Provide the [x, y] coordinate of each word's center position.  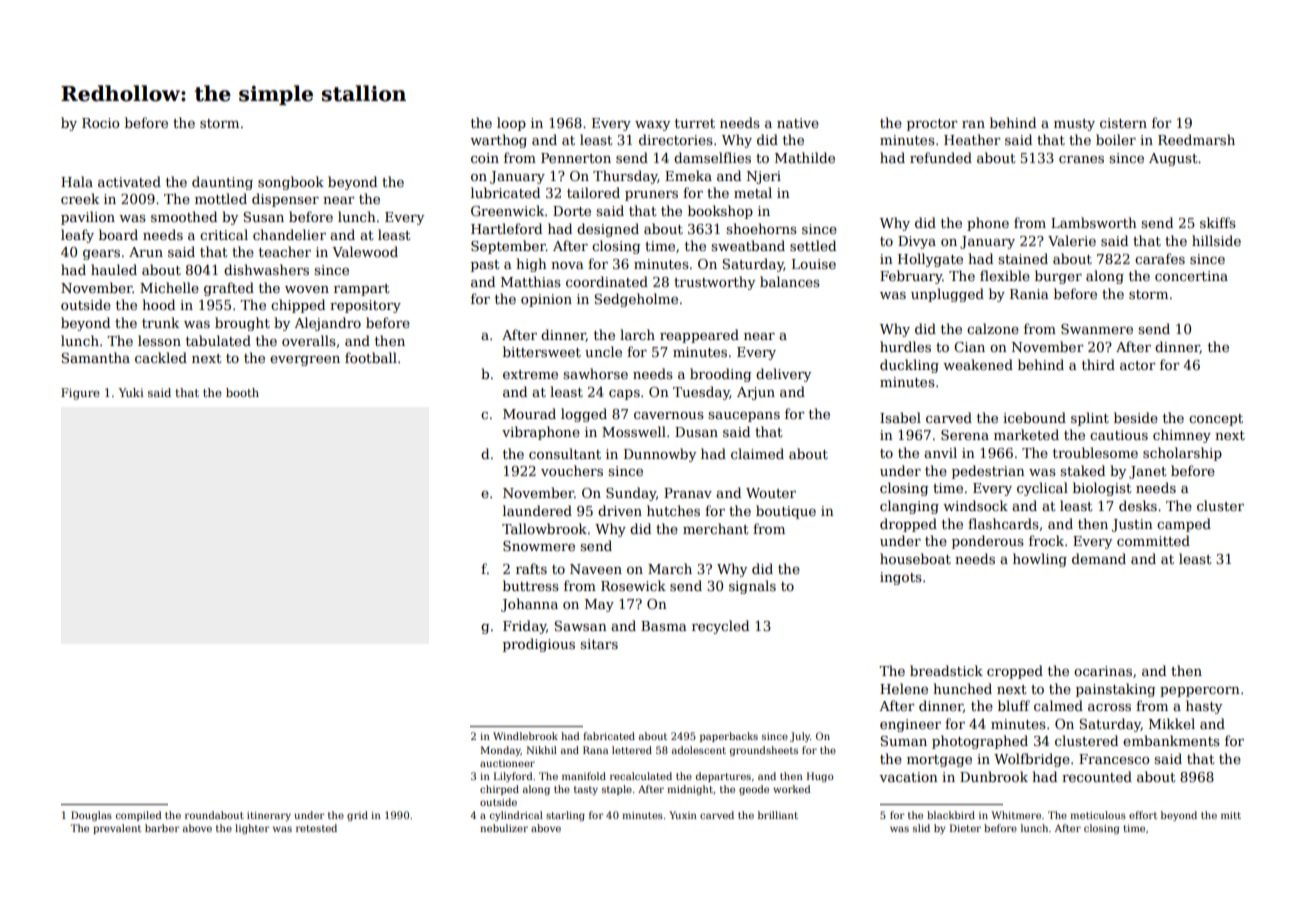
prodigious [539, 645]
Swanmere [1097, 329]
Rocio [100, 123]
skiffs [1218, 222]
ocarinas [1103, 671]
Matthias [531, 281]
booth [242, 392]
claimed [757, 453]
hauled [114, 269]
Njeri [763, 177]
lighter [252, 829]
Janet [1148, 472]
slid [921, 828]
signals [752, 587]
